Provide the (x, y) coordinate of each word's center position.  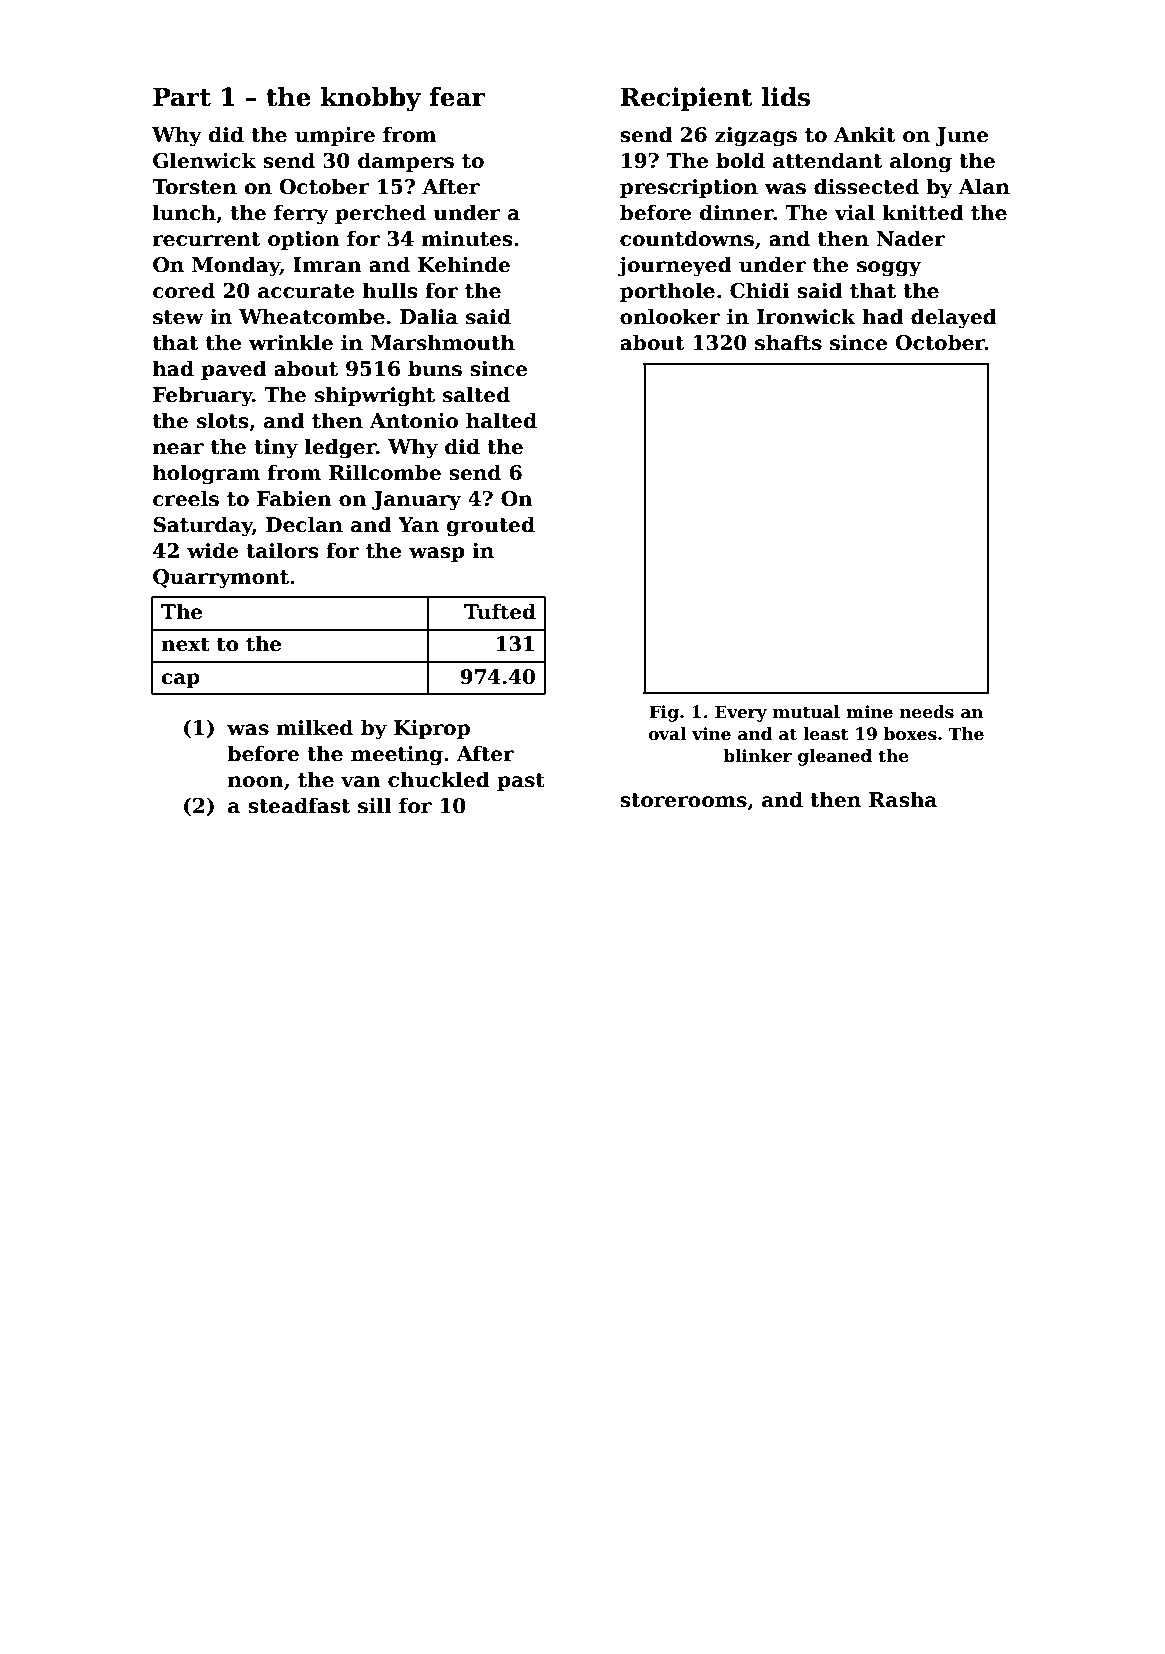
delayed (954, 318)
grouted (490, 526)
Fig (664, 713)
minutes (467, 239)
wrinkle (291, 342)
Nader (911, 238)
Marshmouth (442, 342)
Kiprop (432, 729)
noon (256, 782)
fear (457, 97)
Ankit (864, 134)
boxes (910, 734)
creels (186, 498)
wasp (437, 554)
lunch (184, 212)
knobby (370, 99)
